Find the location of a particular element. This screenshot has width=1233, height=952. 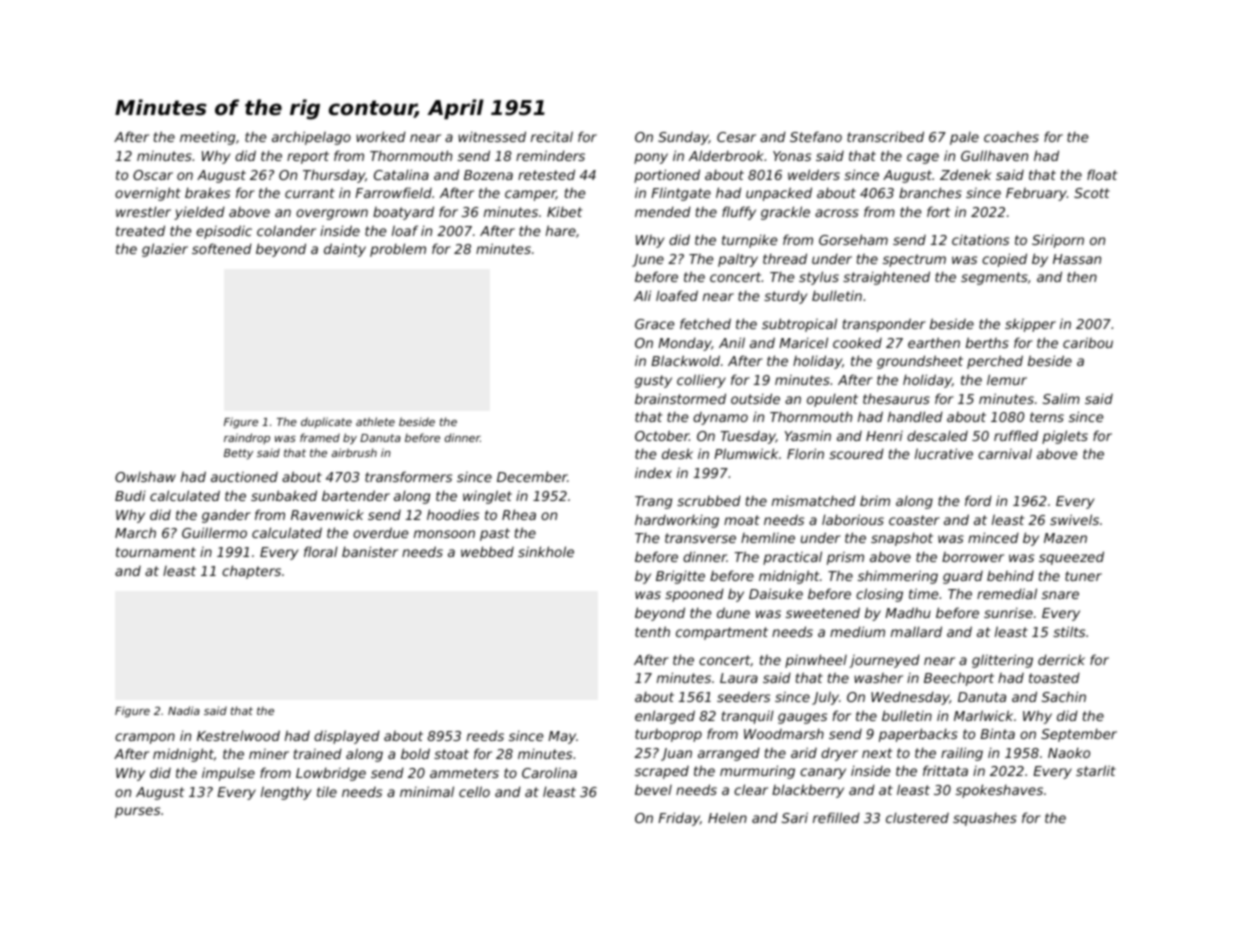

miner is located at coordinates (269, 754).
